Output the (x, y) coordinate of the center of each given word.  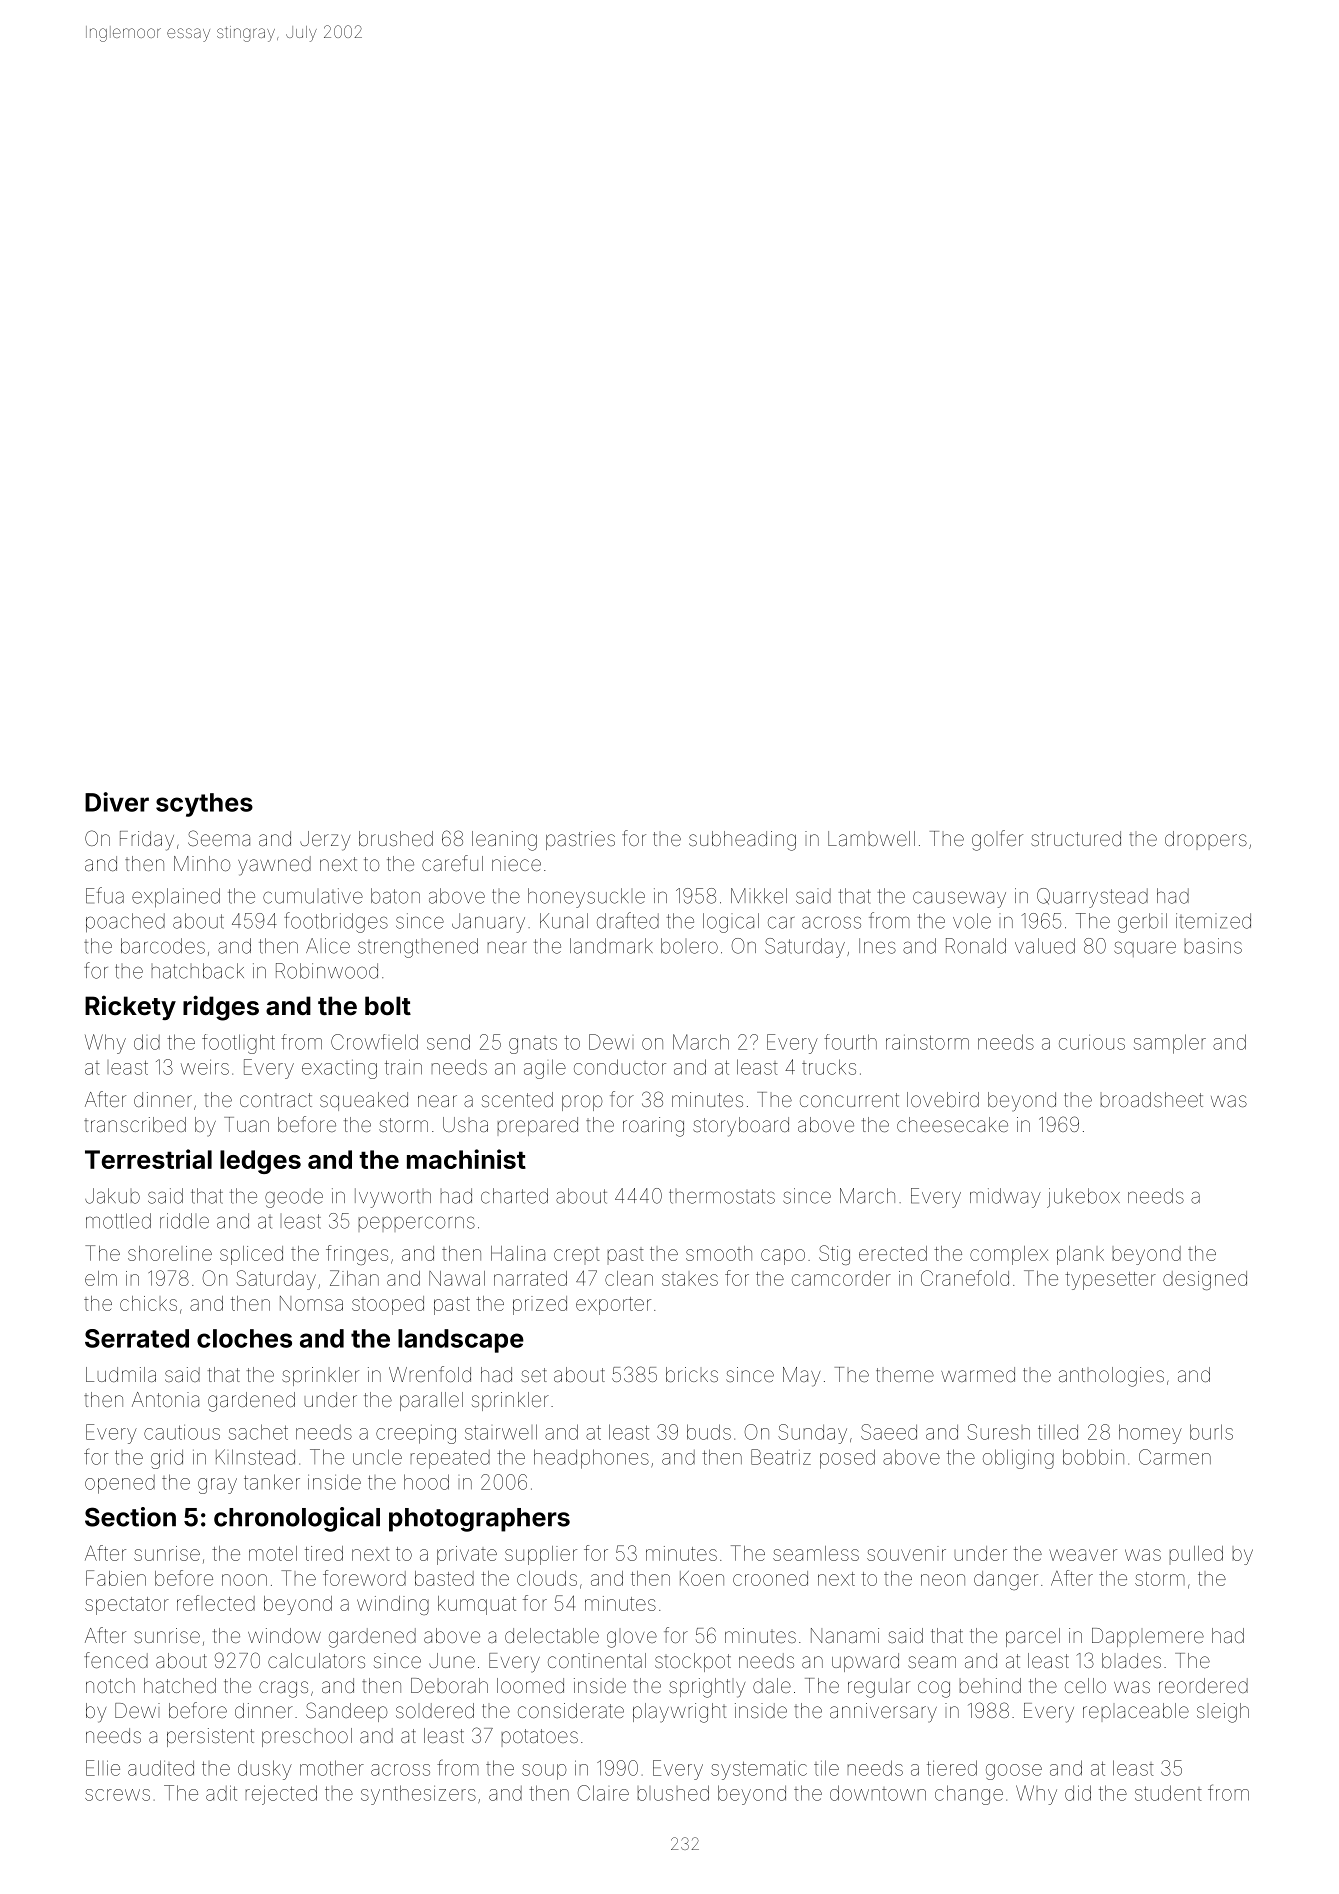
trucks (829, 1067)
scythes (204, 805)
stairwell (501, 1432)
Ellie (103, 1768)
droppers (1206, 838)
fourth (850, 1042)
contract (276, 1100)
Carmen (1175, 1457)
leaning (504, 841)
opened (120, 1484)
